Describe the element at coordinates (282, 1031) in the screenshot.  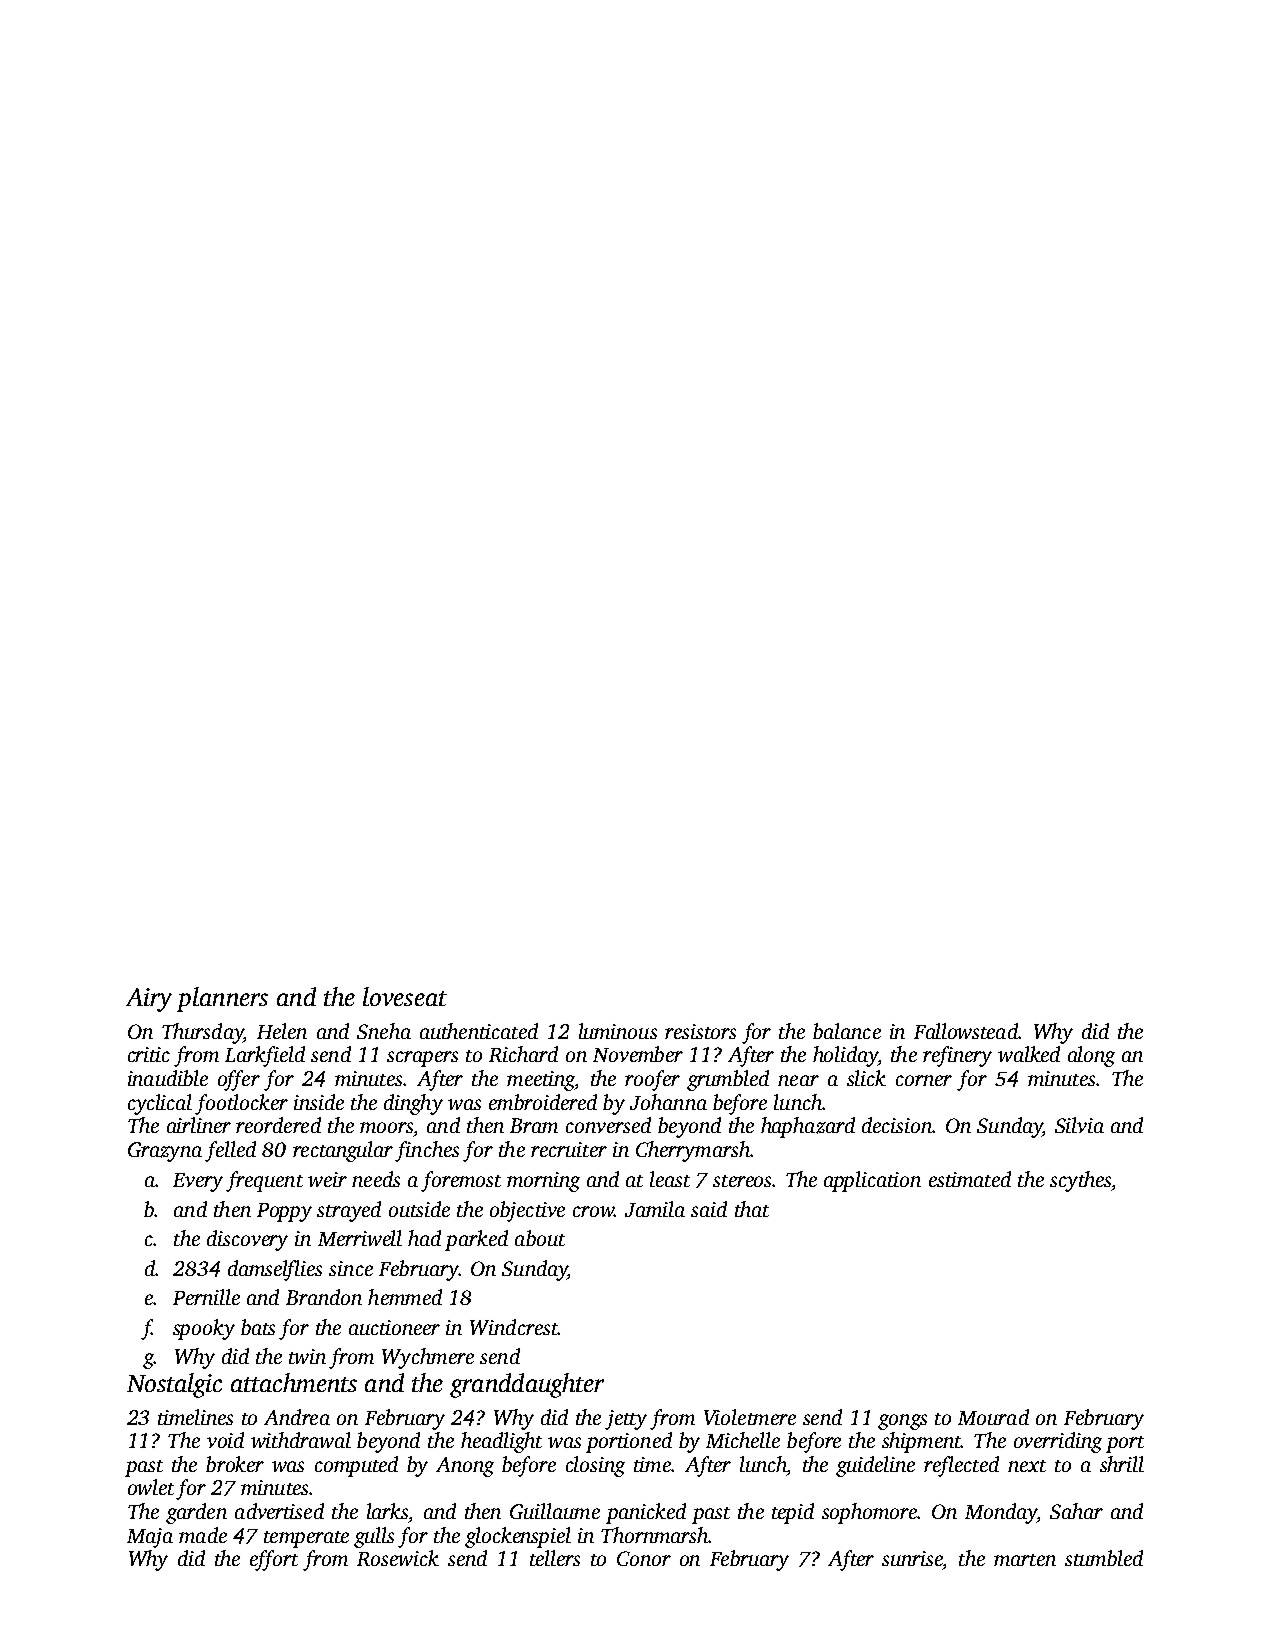
I see `Helen` at that location.
